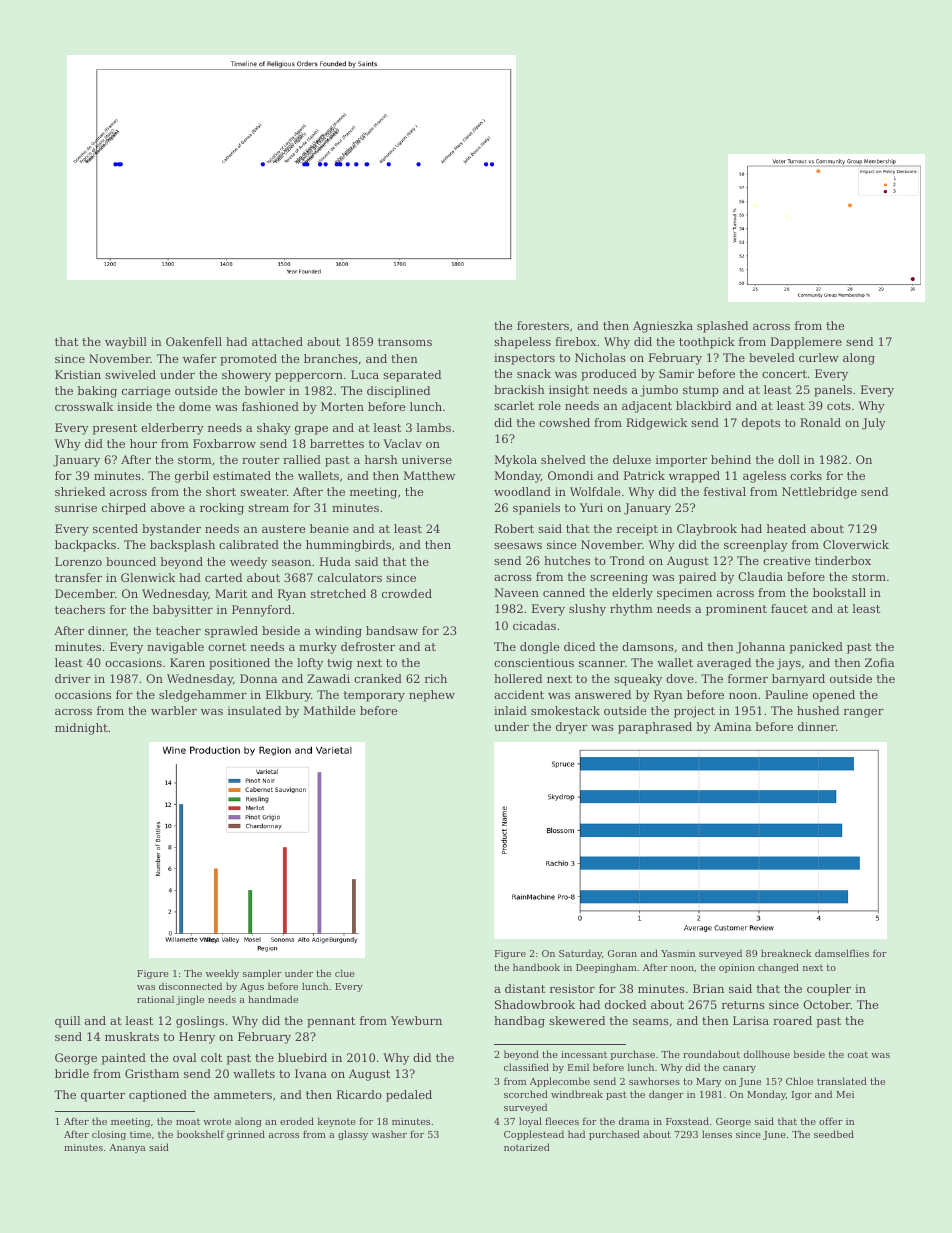 This page has height=1233, width=952. What do you see at coordinates (243, 1095) in the page?
I see `ammeters` at bounding box center [243, 1095].
